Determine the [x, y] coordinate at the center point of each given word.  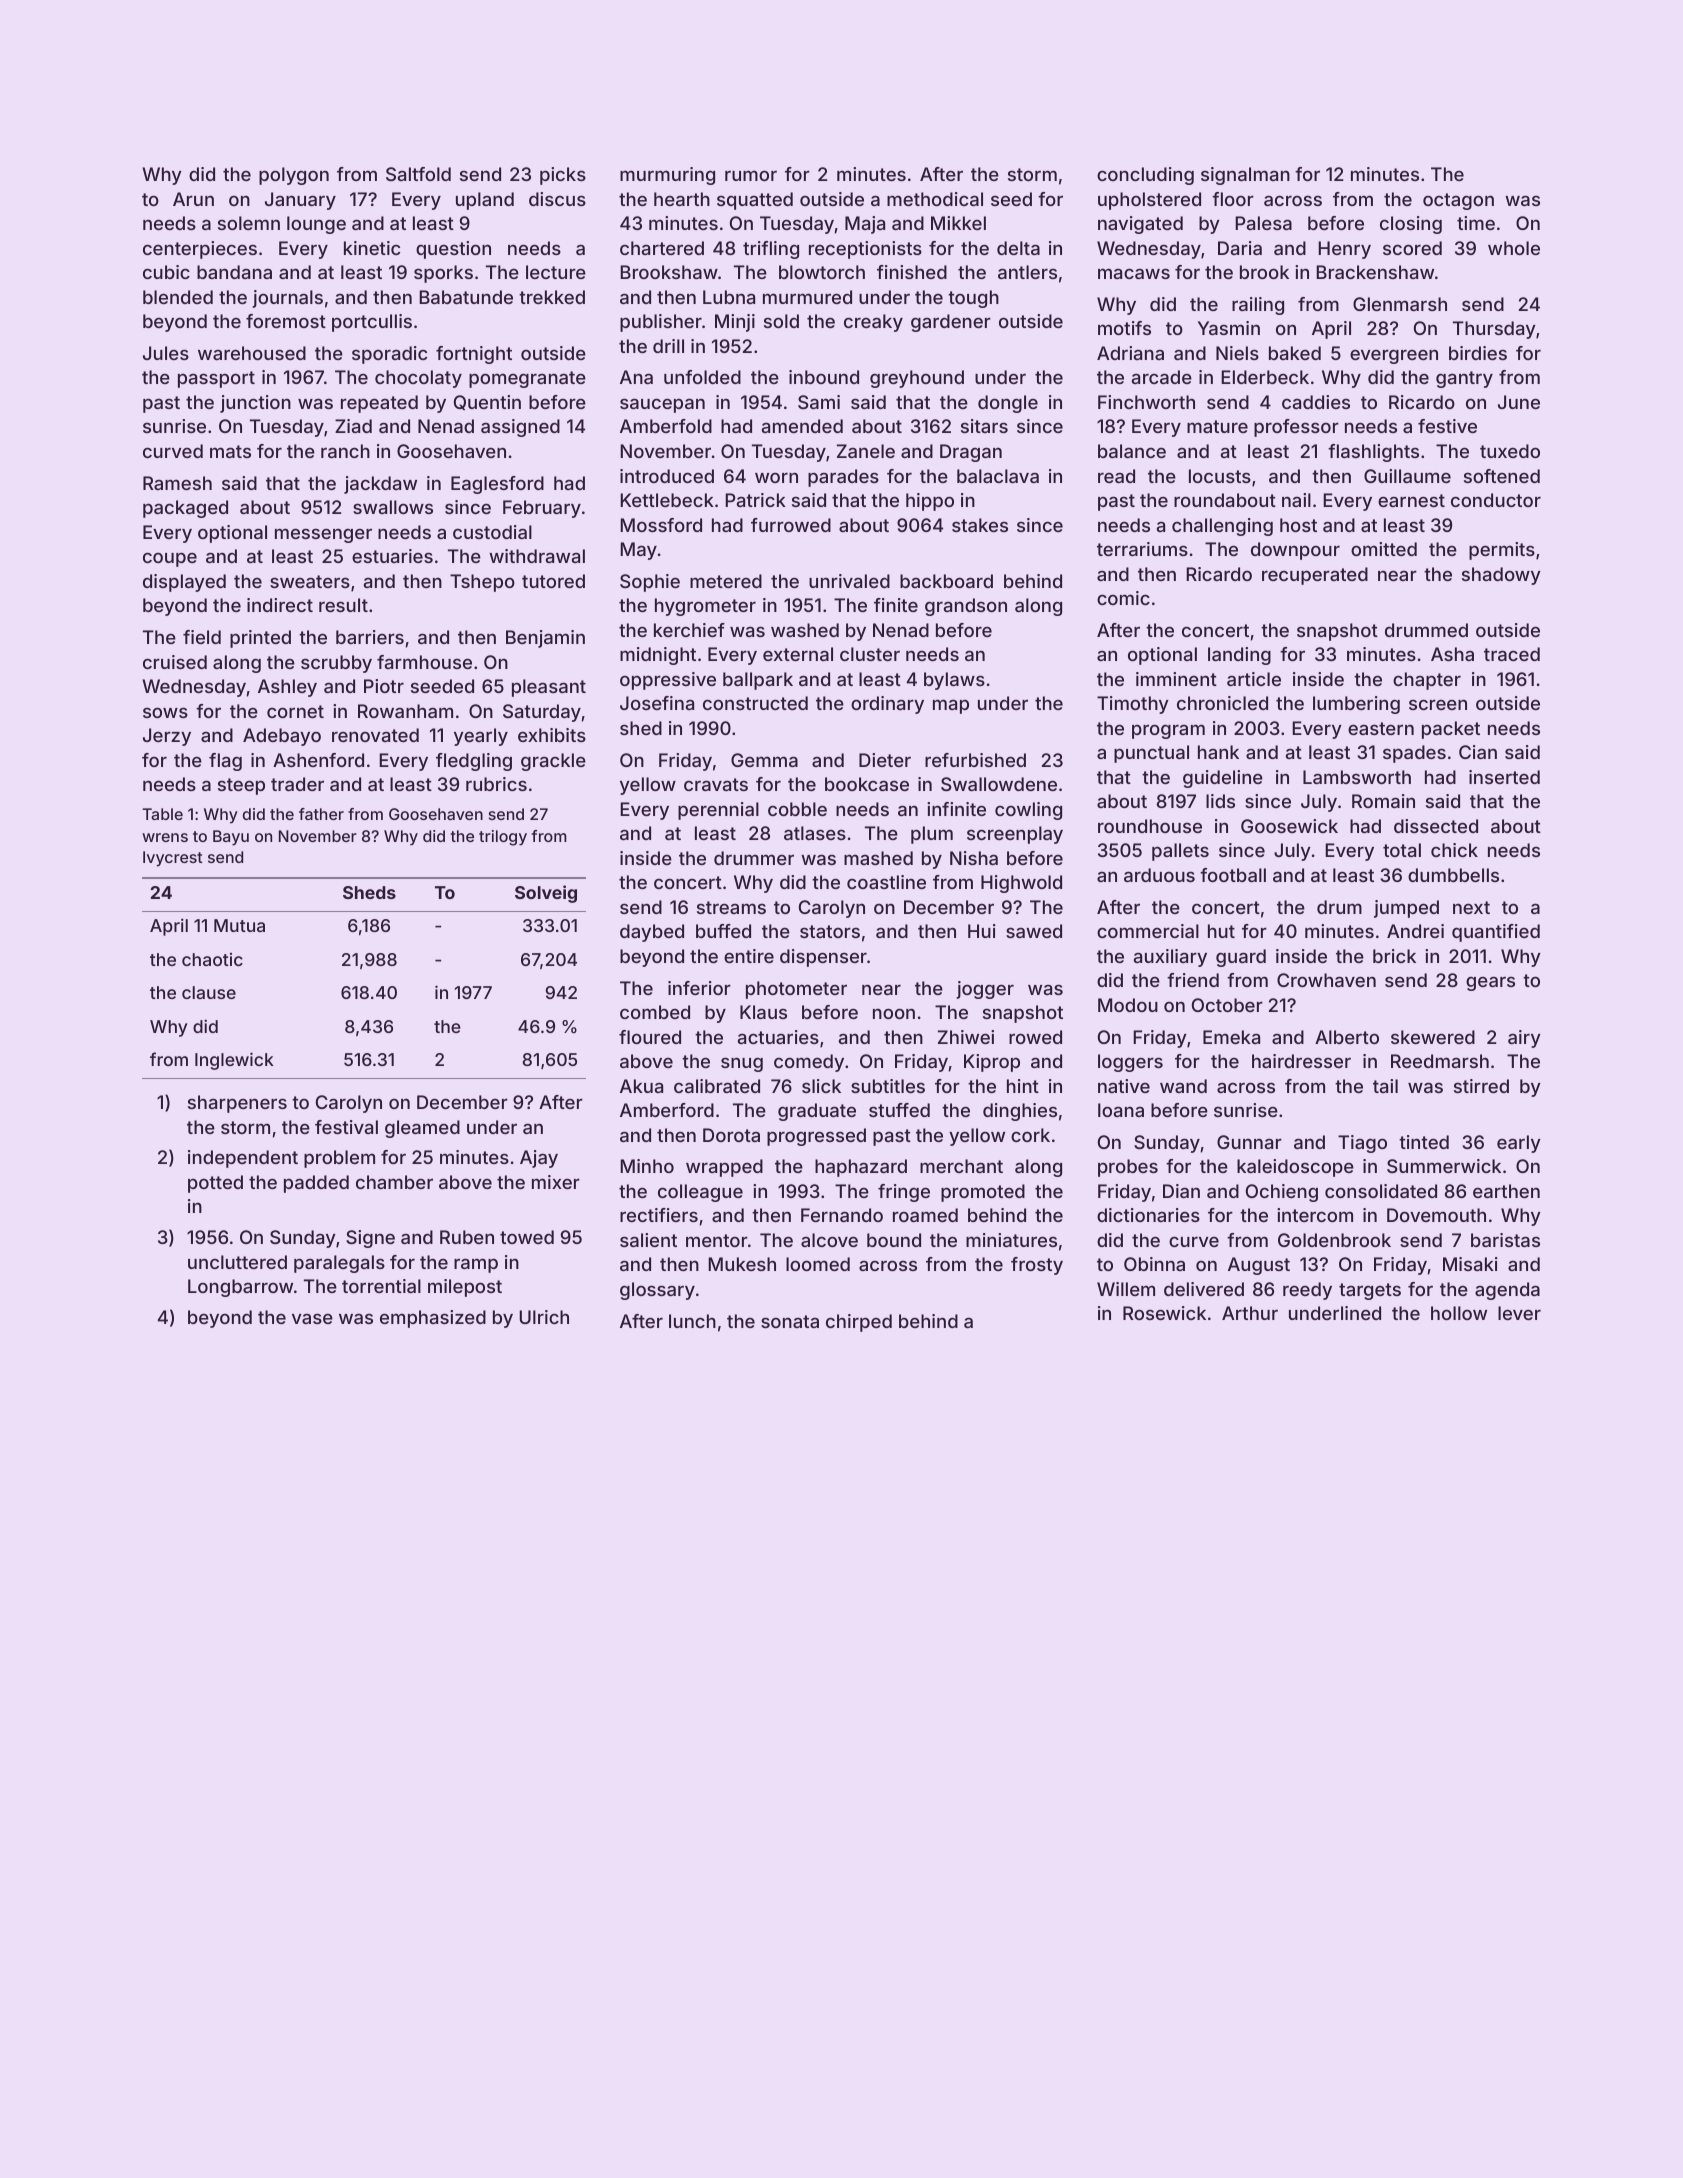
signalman [1245, 176]
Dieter [885, 760]
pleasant [549, 688]
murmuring [667, 176]
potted [215, 1184]
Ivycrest [173, 859]
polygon [294, 176]
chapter [1427, 681]
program [1168, 731]
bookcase [867, 784]
